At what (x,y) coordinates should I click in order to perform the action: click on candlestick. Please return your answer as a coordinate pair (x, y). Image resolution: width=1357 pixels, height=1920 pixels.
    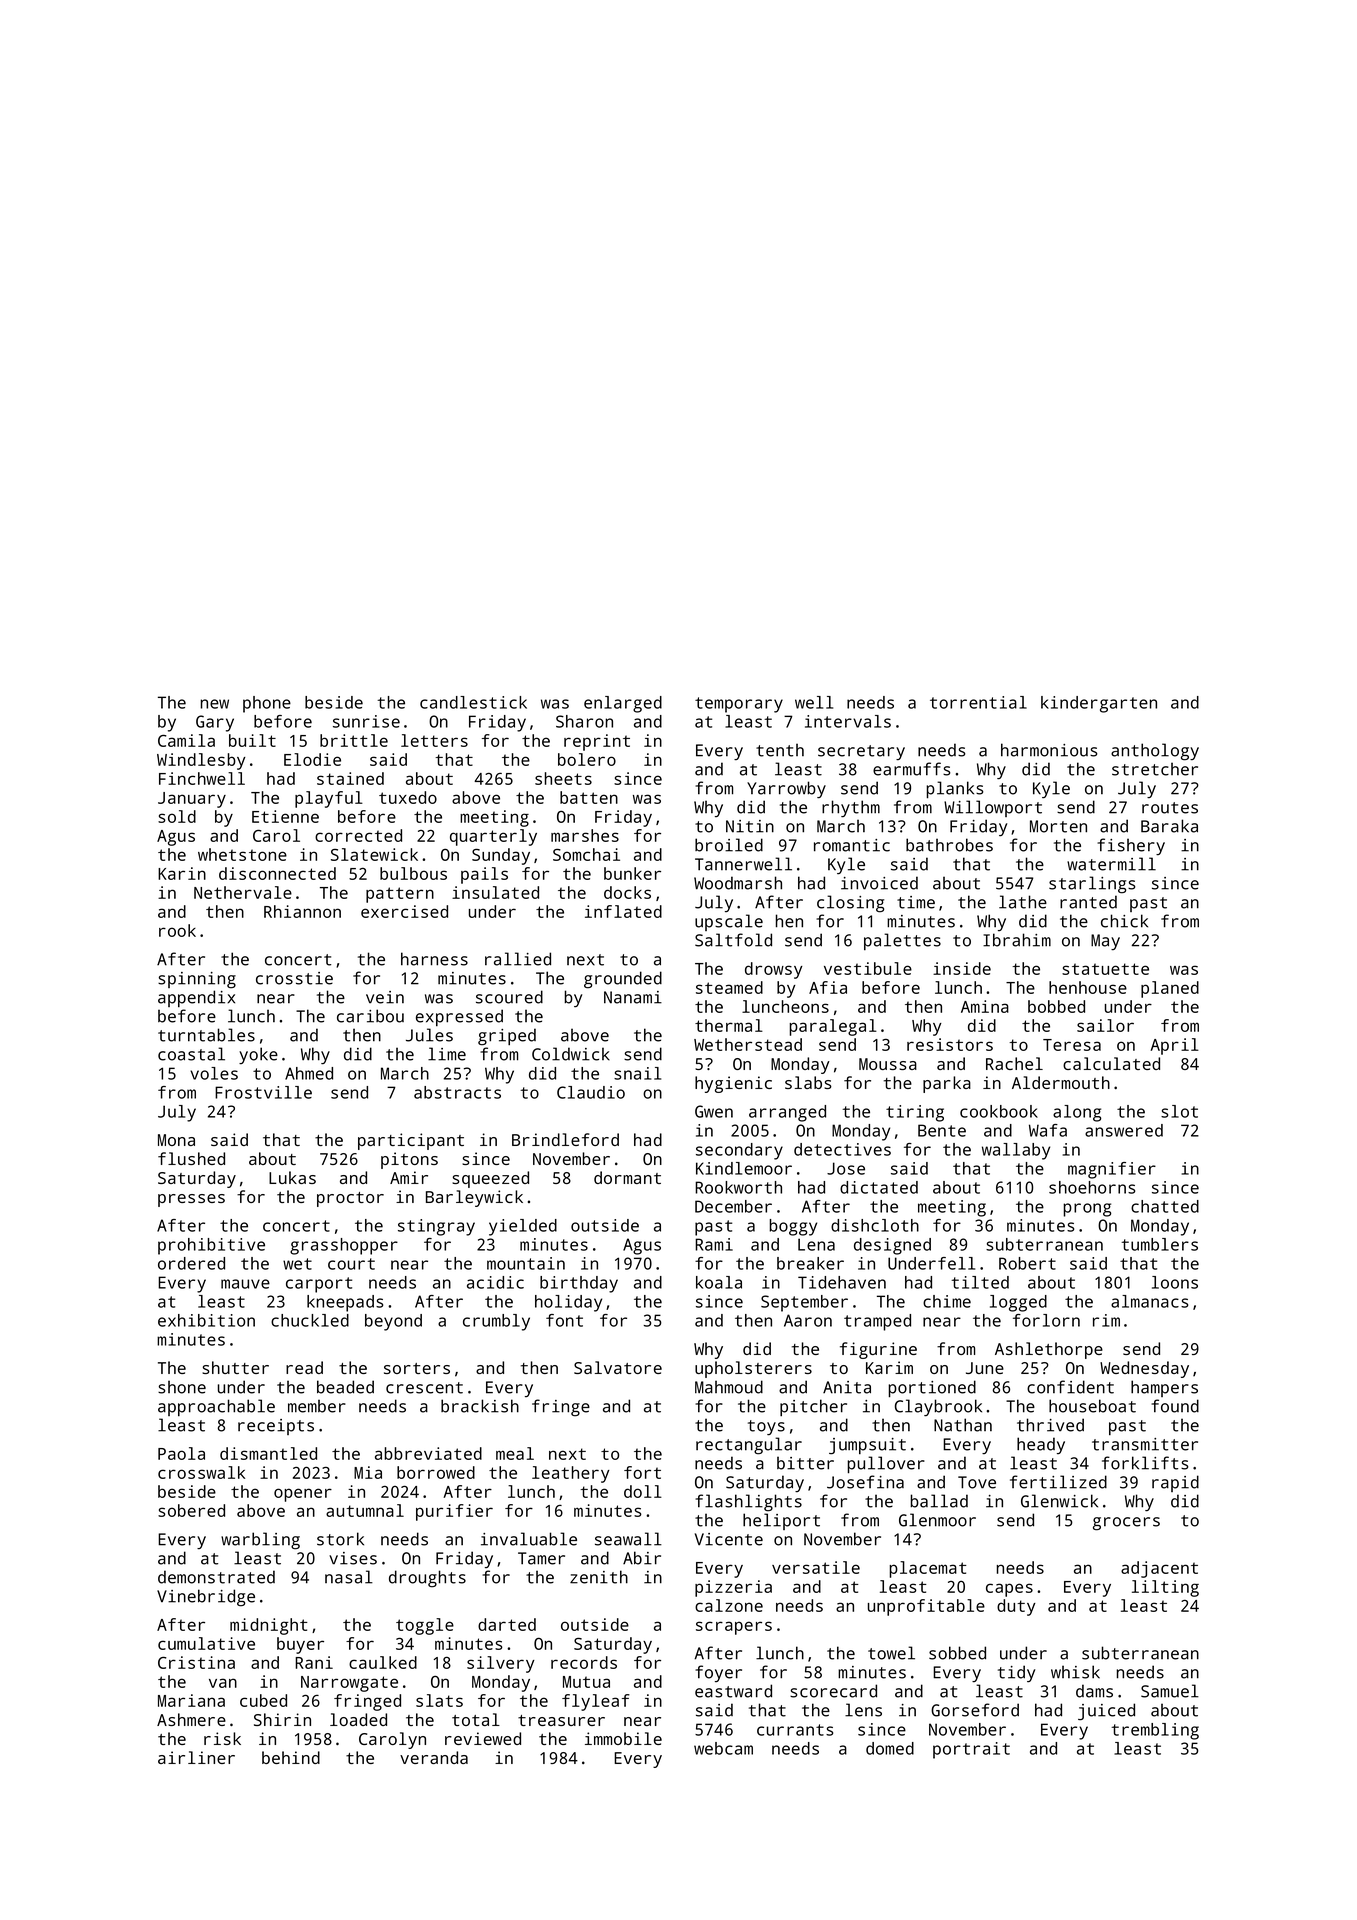
    Looking at the image, I should click on (473, 702).
